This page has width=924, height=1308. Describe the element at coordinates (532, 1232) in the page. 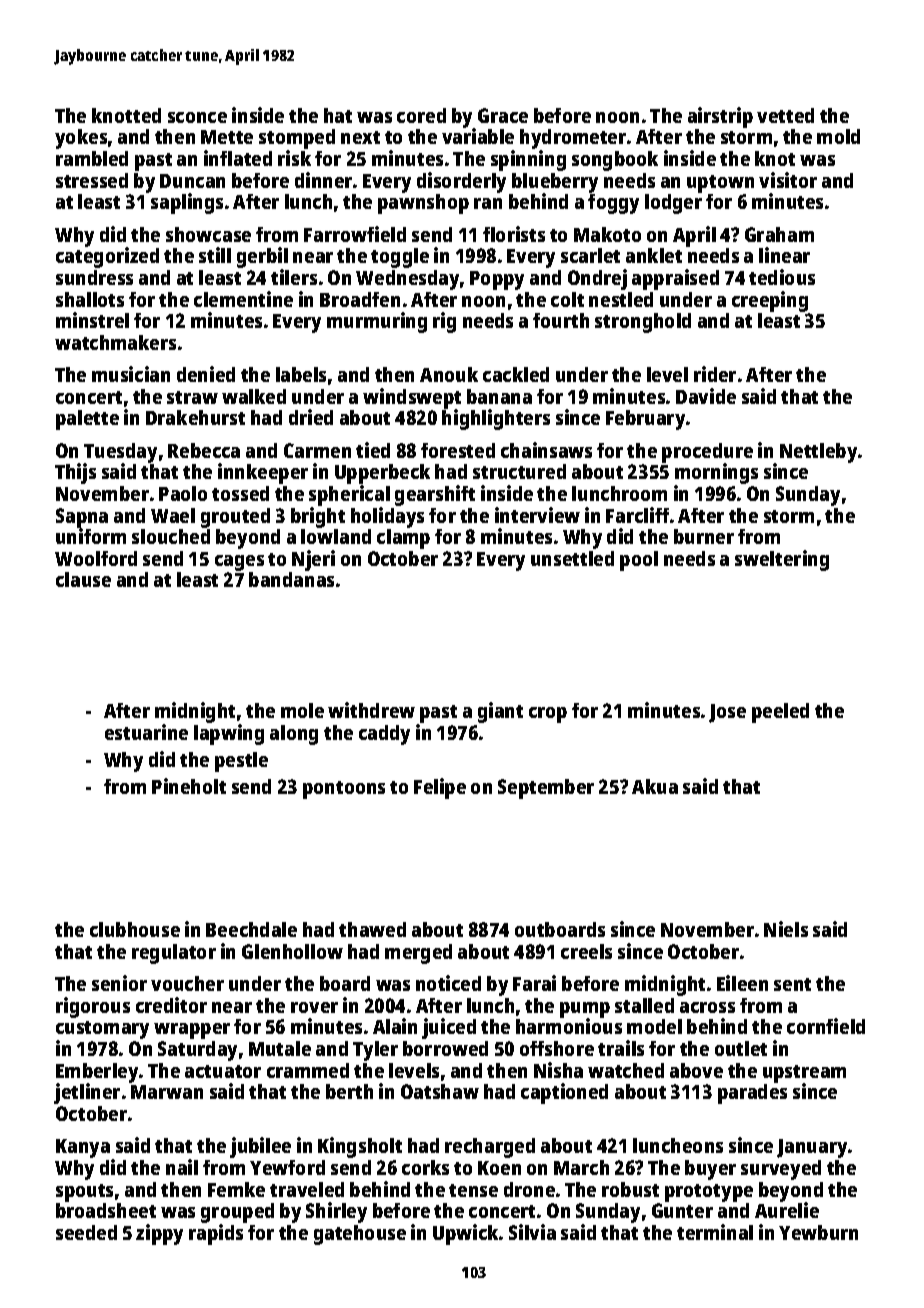

I see `Silvia` at that location.
